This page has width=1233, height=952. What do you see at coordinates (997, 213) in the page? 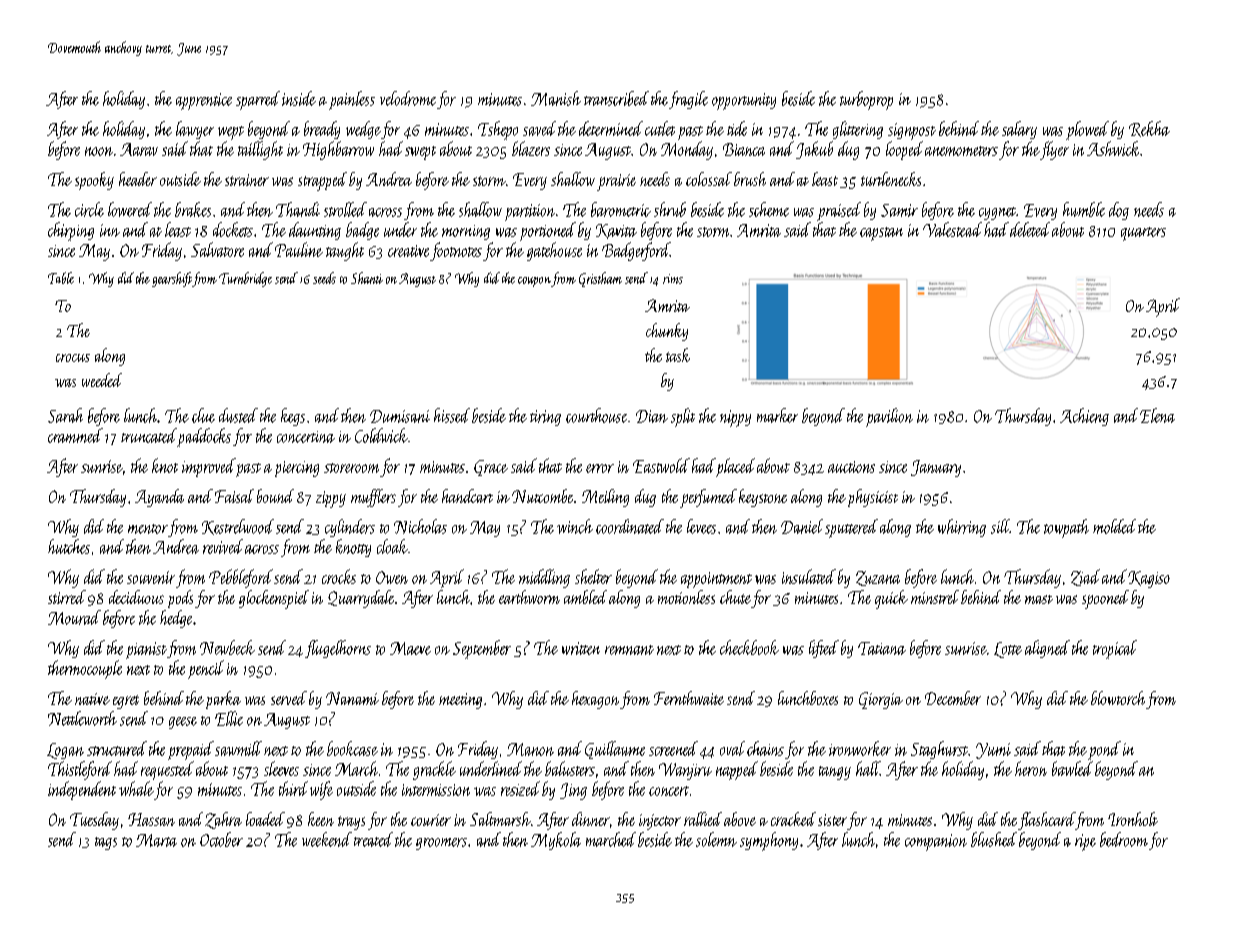
I see `cygnet` at bounding box center [997, 213].
